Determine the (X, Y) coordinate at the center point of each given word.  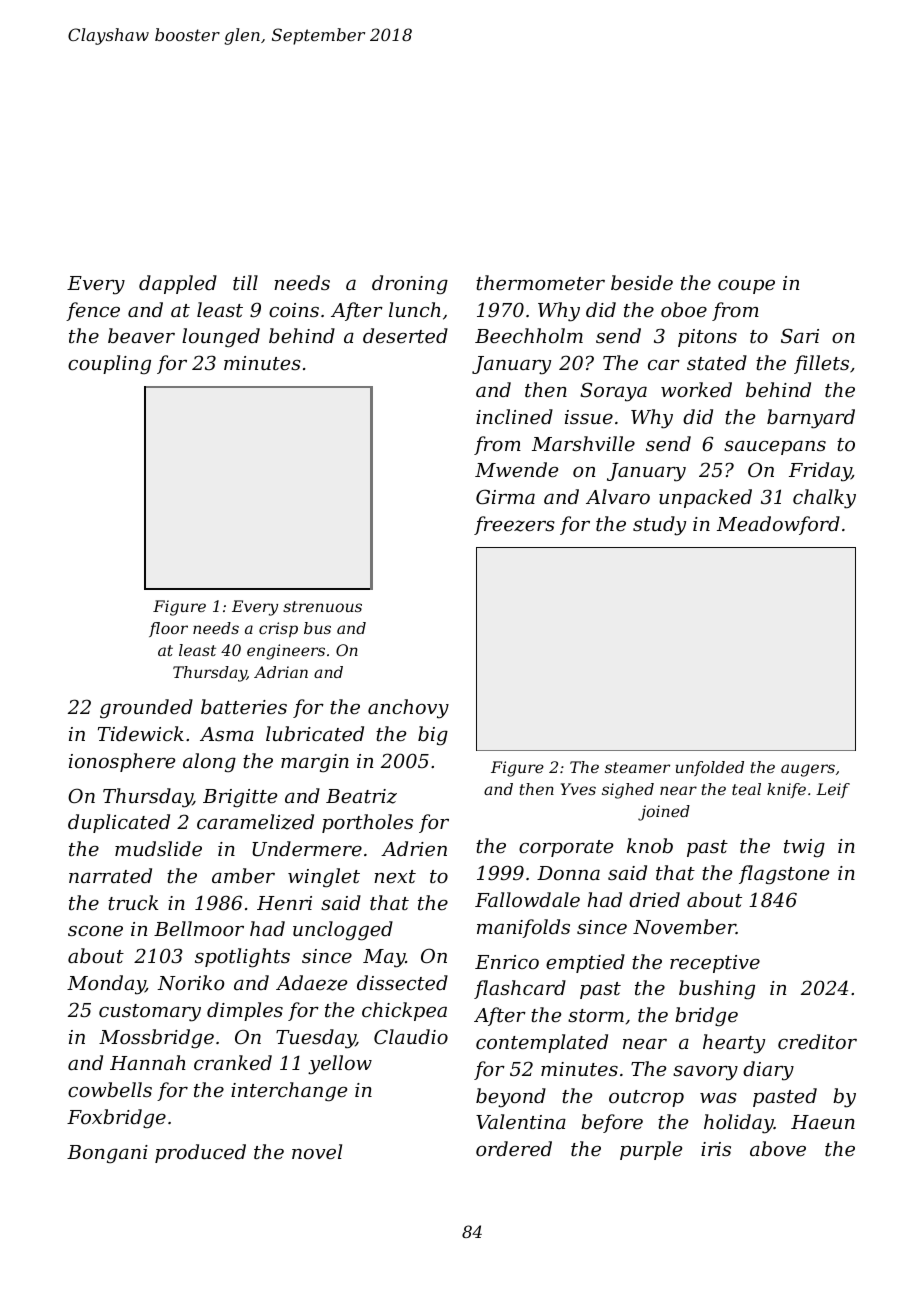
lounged (221, 338)
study (659, 526)
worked (696, 389)
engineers (286, 652)
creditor (817, 1041)
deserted (405, 335)
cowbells (110, 1089)
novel (317, 1151)
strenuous (322, 606)
